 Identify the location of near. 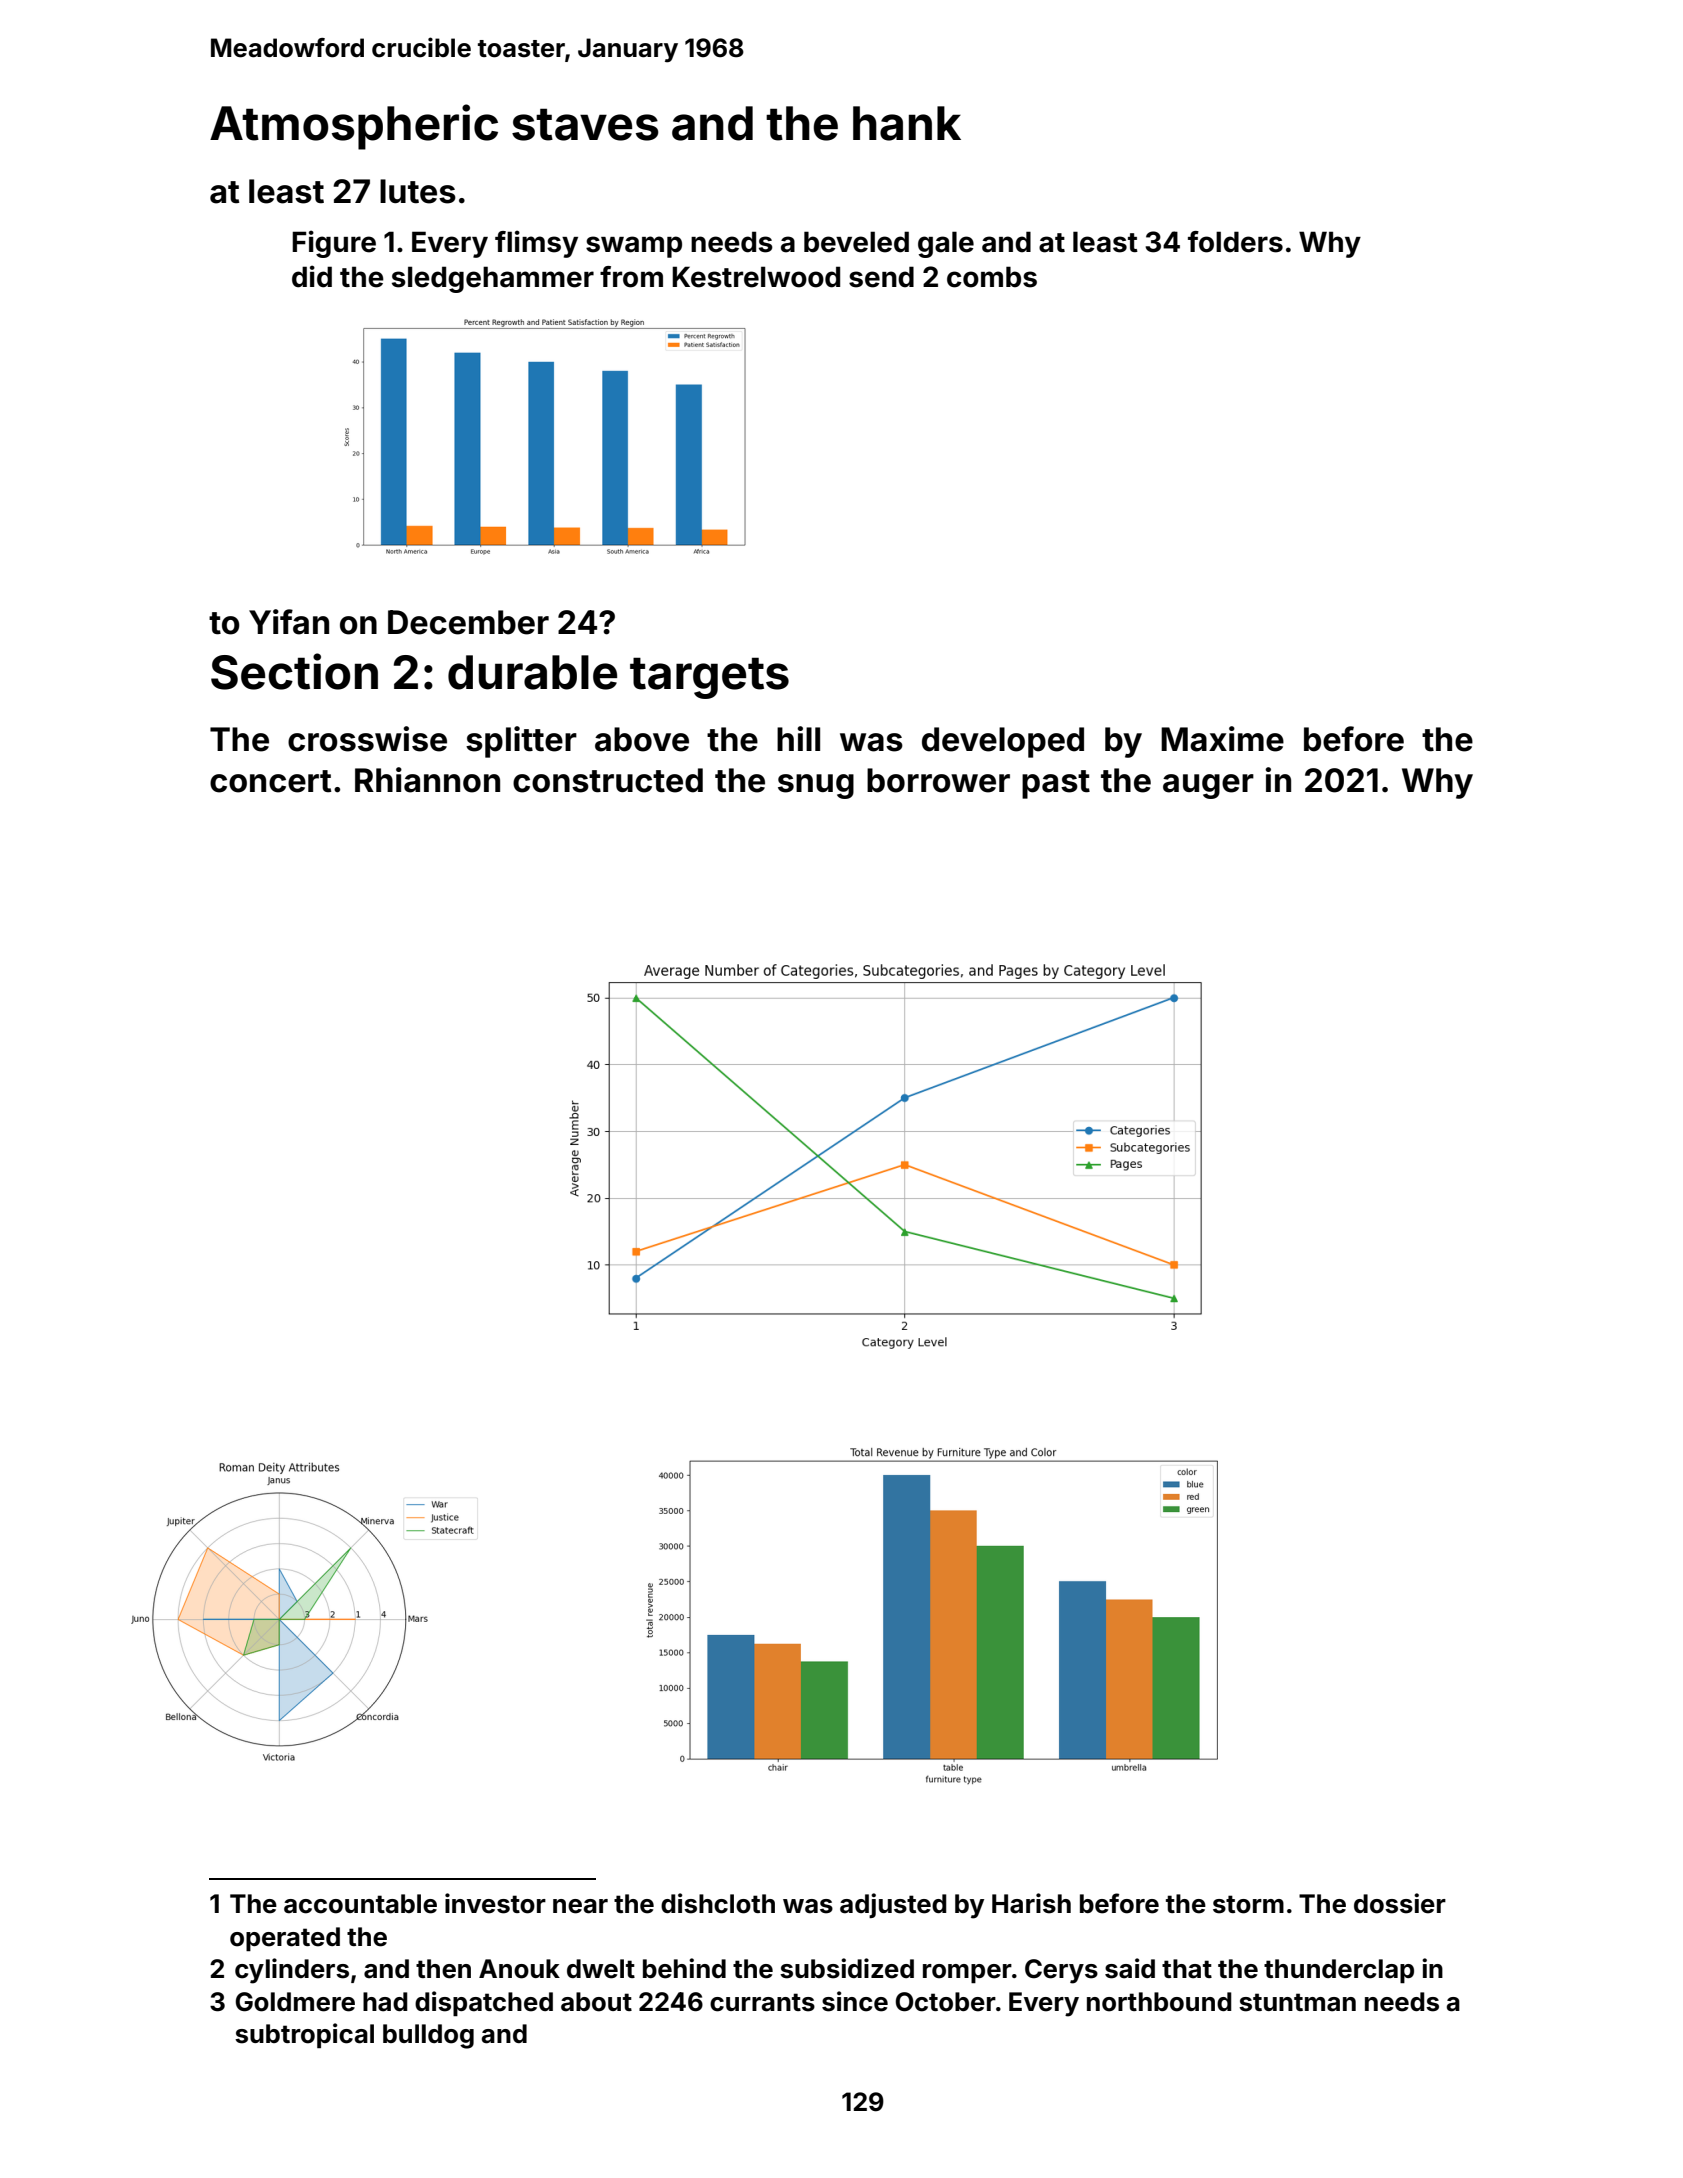
(580, 1906).
